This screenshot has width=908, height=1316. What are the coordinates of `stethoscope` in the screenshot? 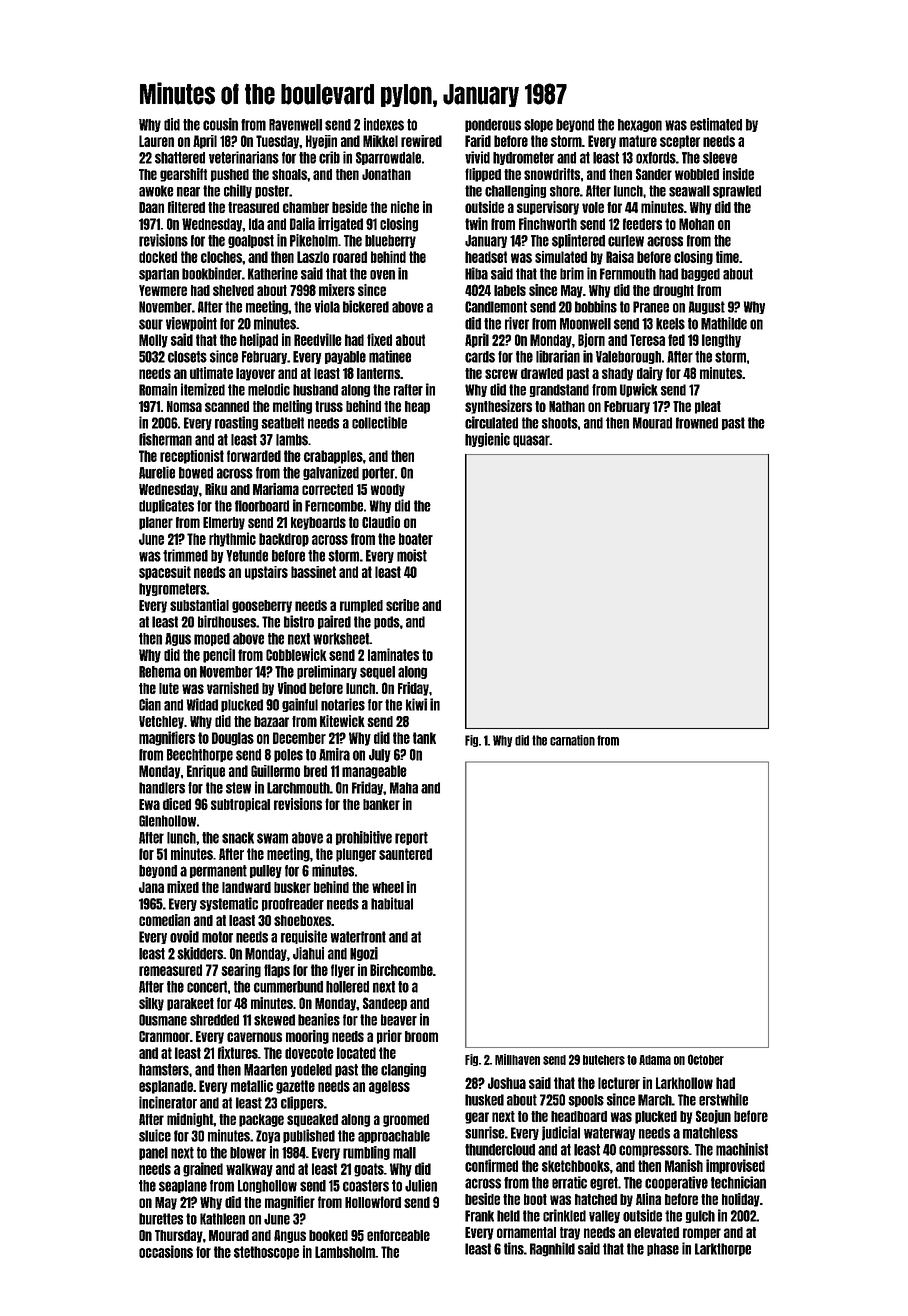 It's located at (266, 1253).
